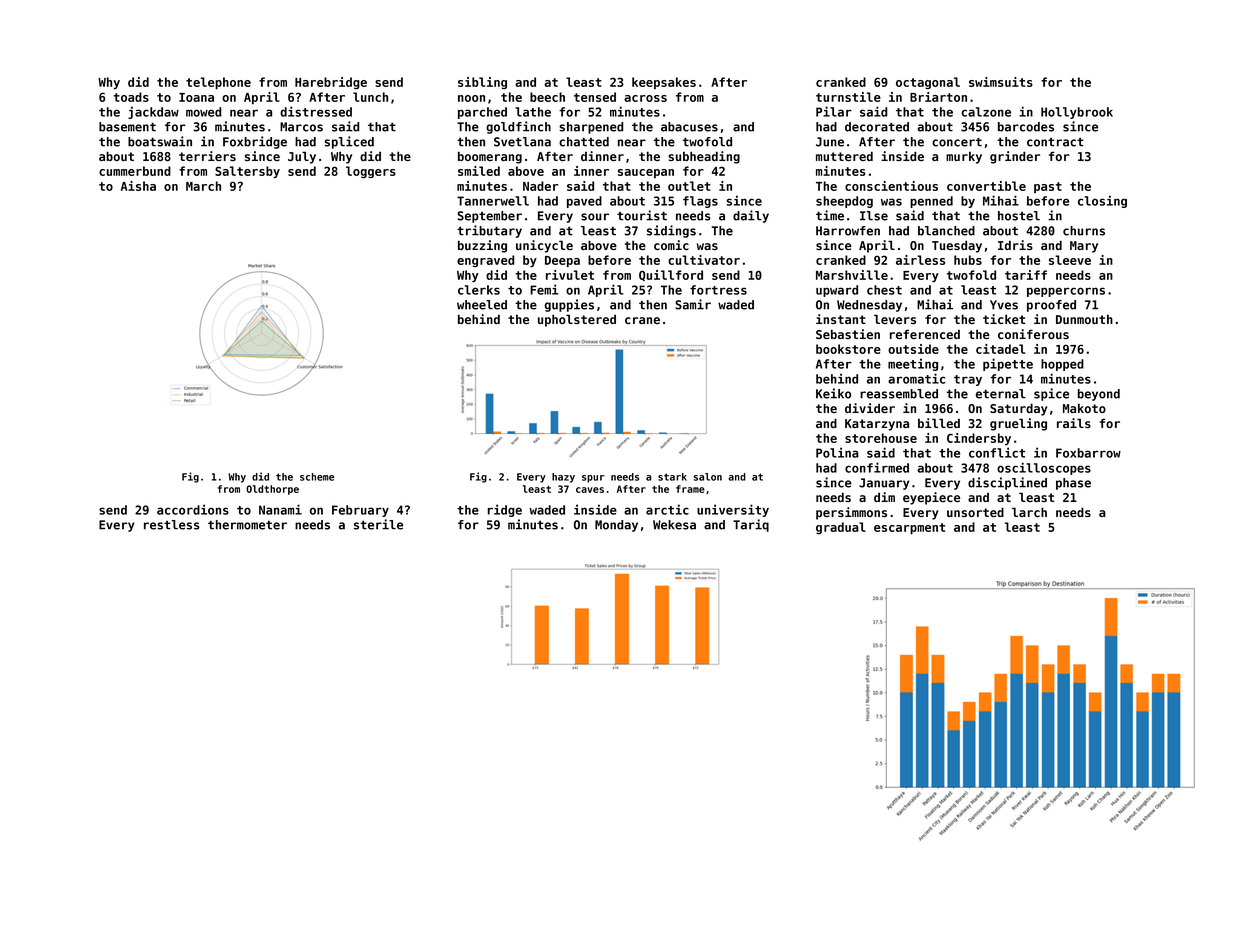  I want to click on Makoto, so click(1084, 408).
